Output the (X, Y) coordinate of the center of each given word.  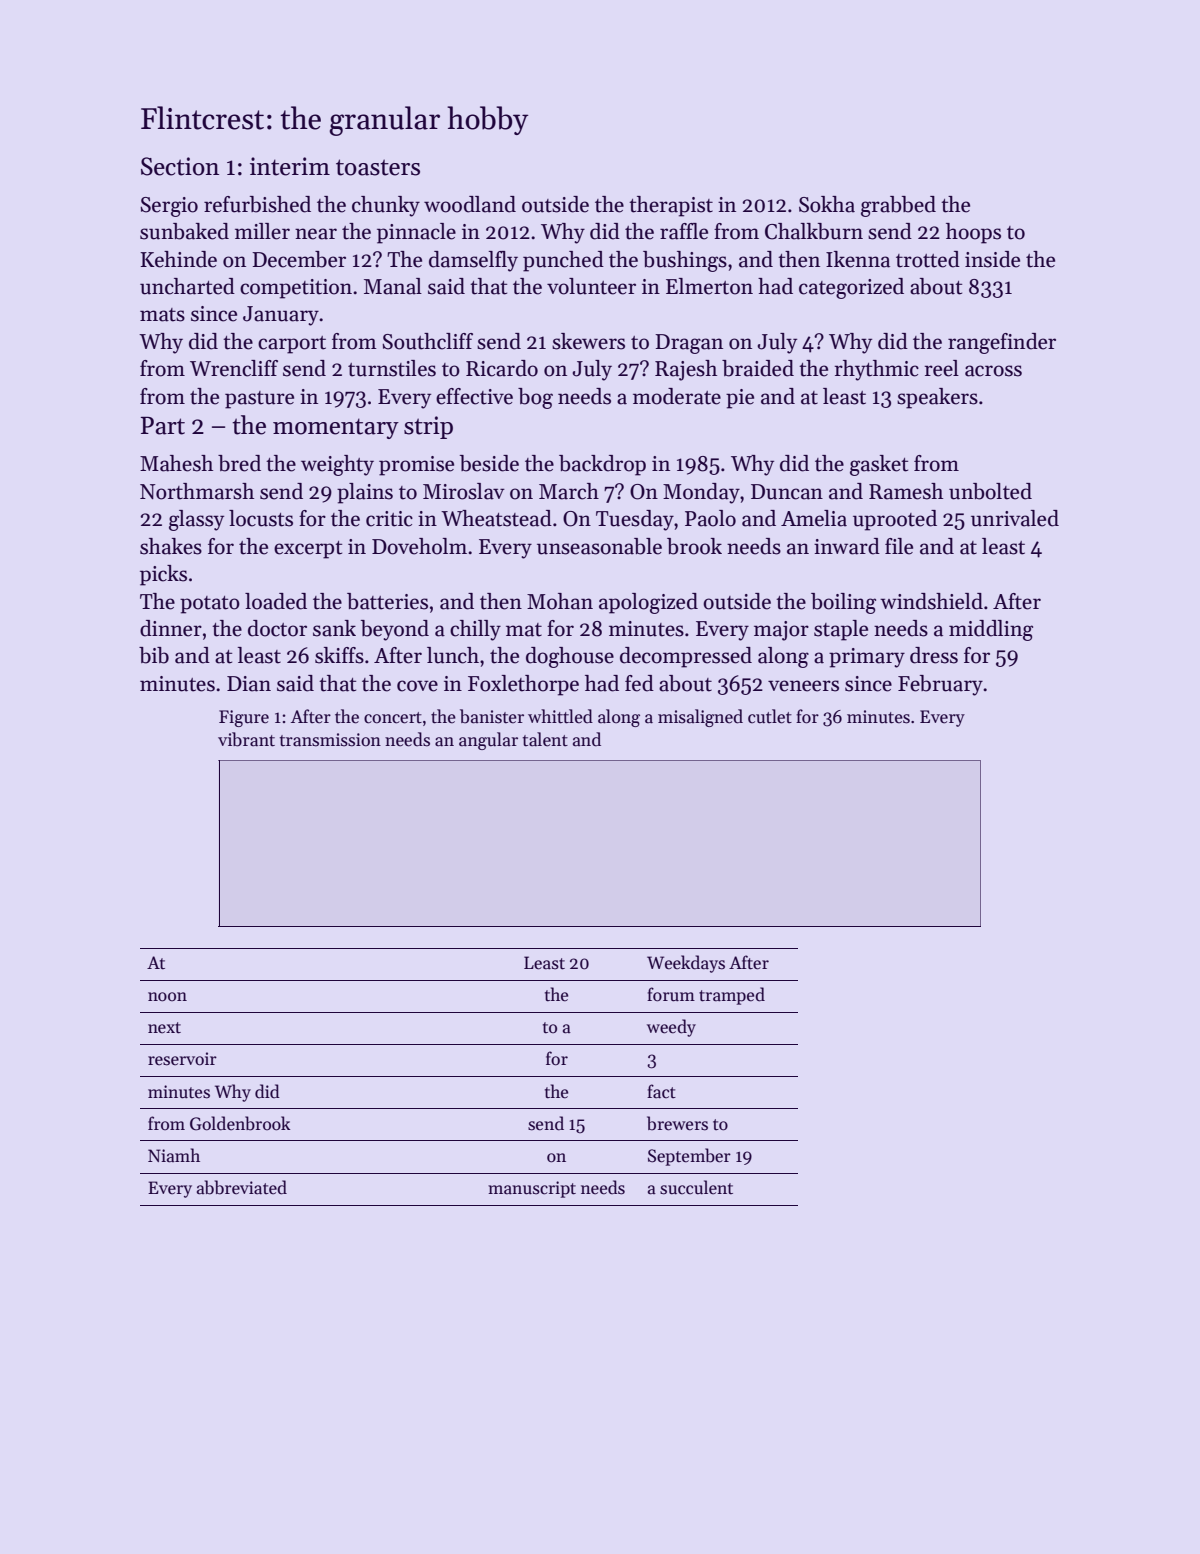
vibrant (246, 739)
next (164, 1028)
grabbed (898, 206)
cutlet (770, 716)
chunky (386, 206)
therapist (671, 206)
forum (671, 994)
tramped (732, 996)
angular (488, 741)
